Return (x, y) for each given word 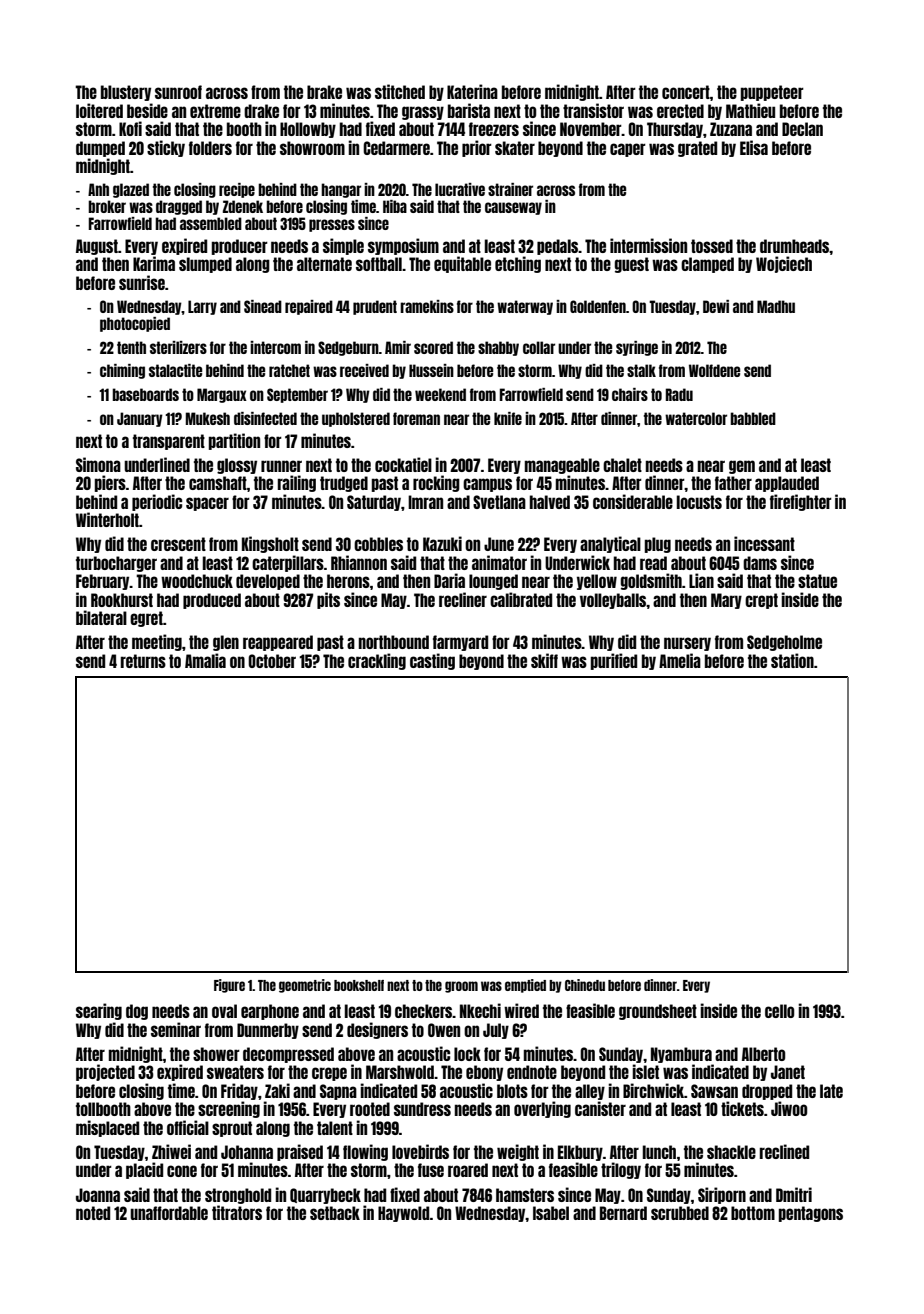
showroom (312, 148)
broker (107, 206)
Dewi (716, 306)
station (792, 660)
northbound (394, 642)
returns (143, 661)
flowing (365, 1152)
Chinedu (585, 985)
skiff (544, 660)
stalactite (175, 370)
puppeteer (772, 93)
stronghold (238, 1196)
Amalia (205, 660)
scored (433, 347)
